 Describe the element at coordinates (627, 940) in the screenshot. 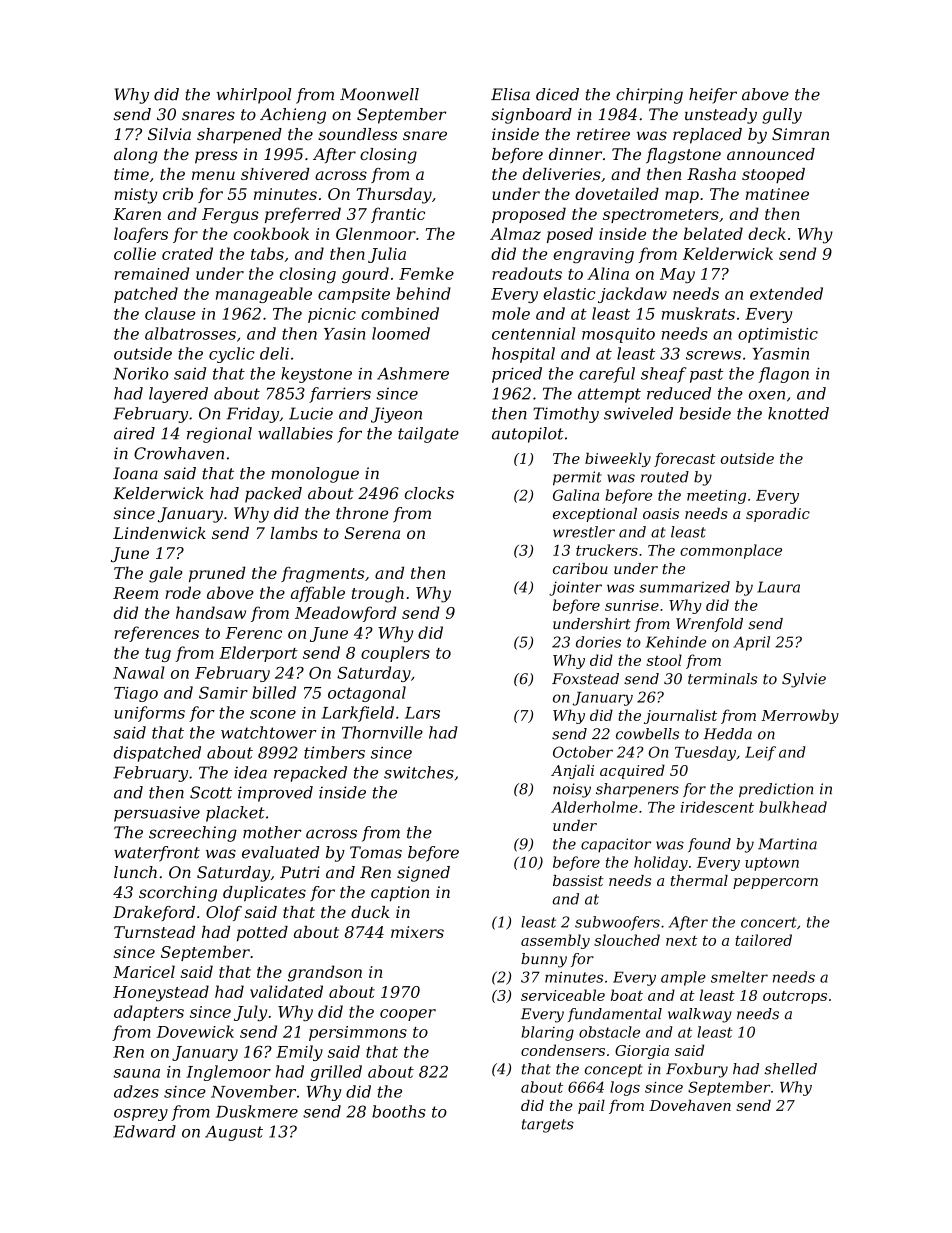

I see `slouched` at that location.
